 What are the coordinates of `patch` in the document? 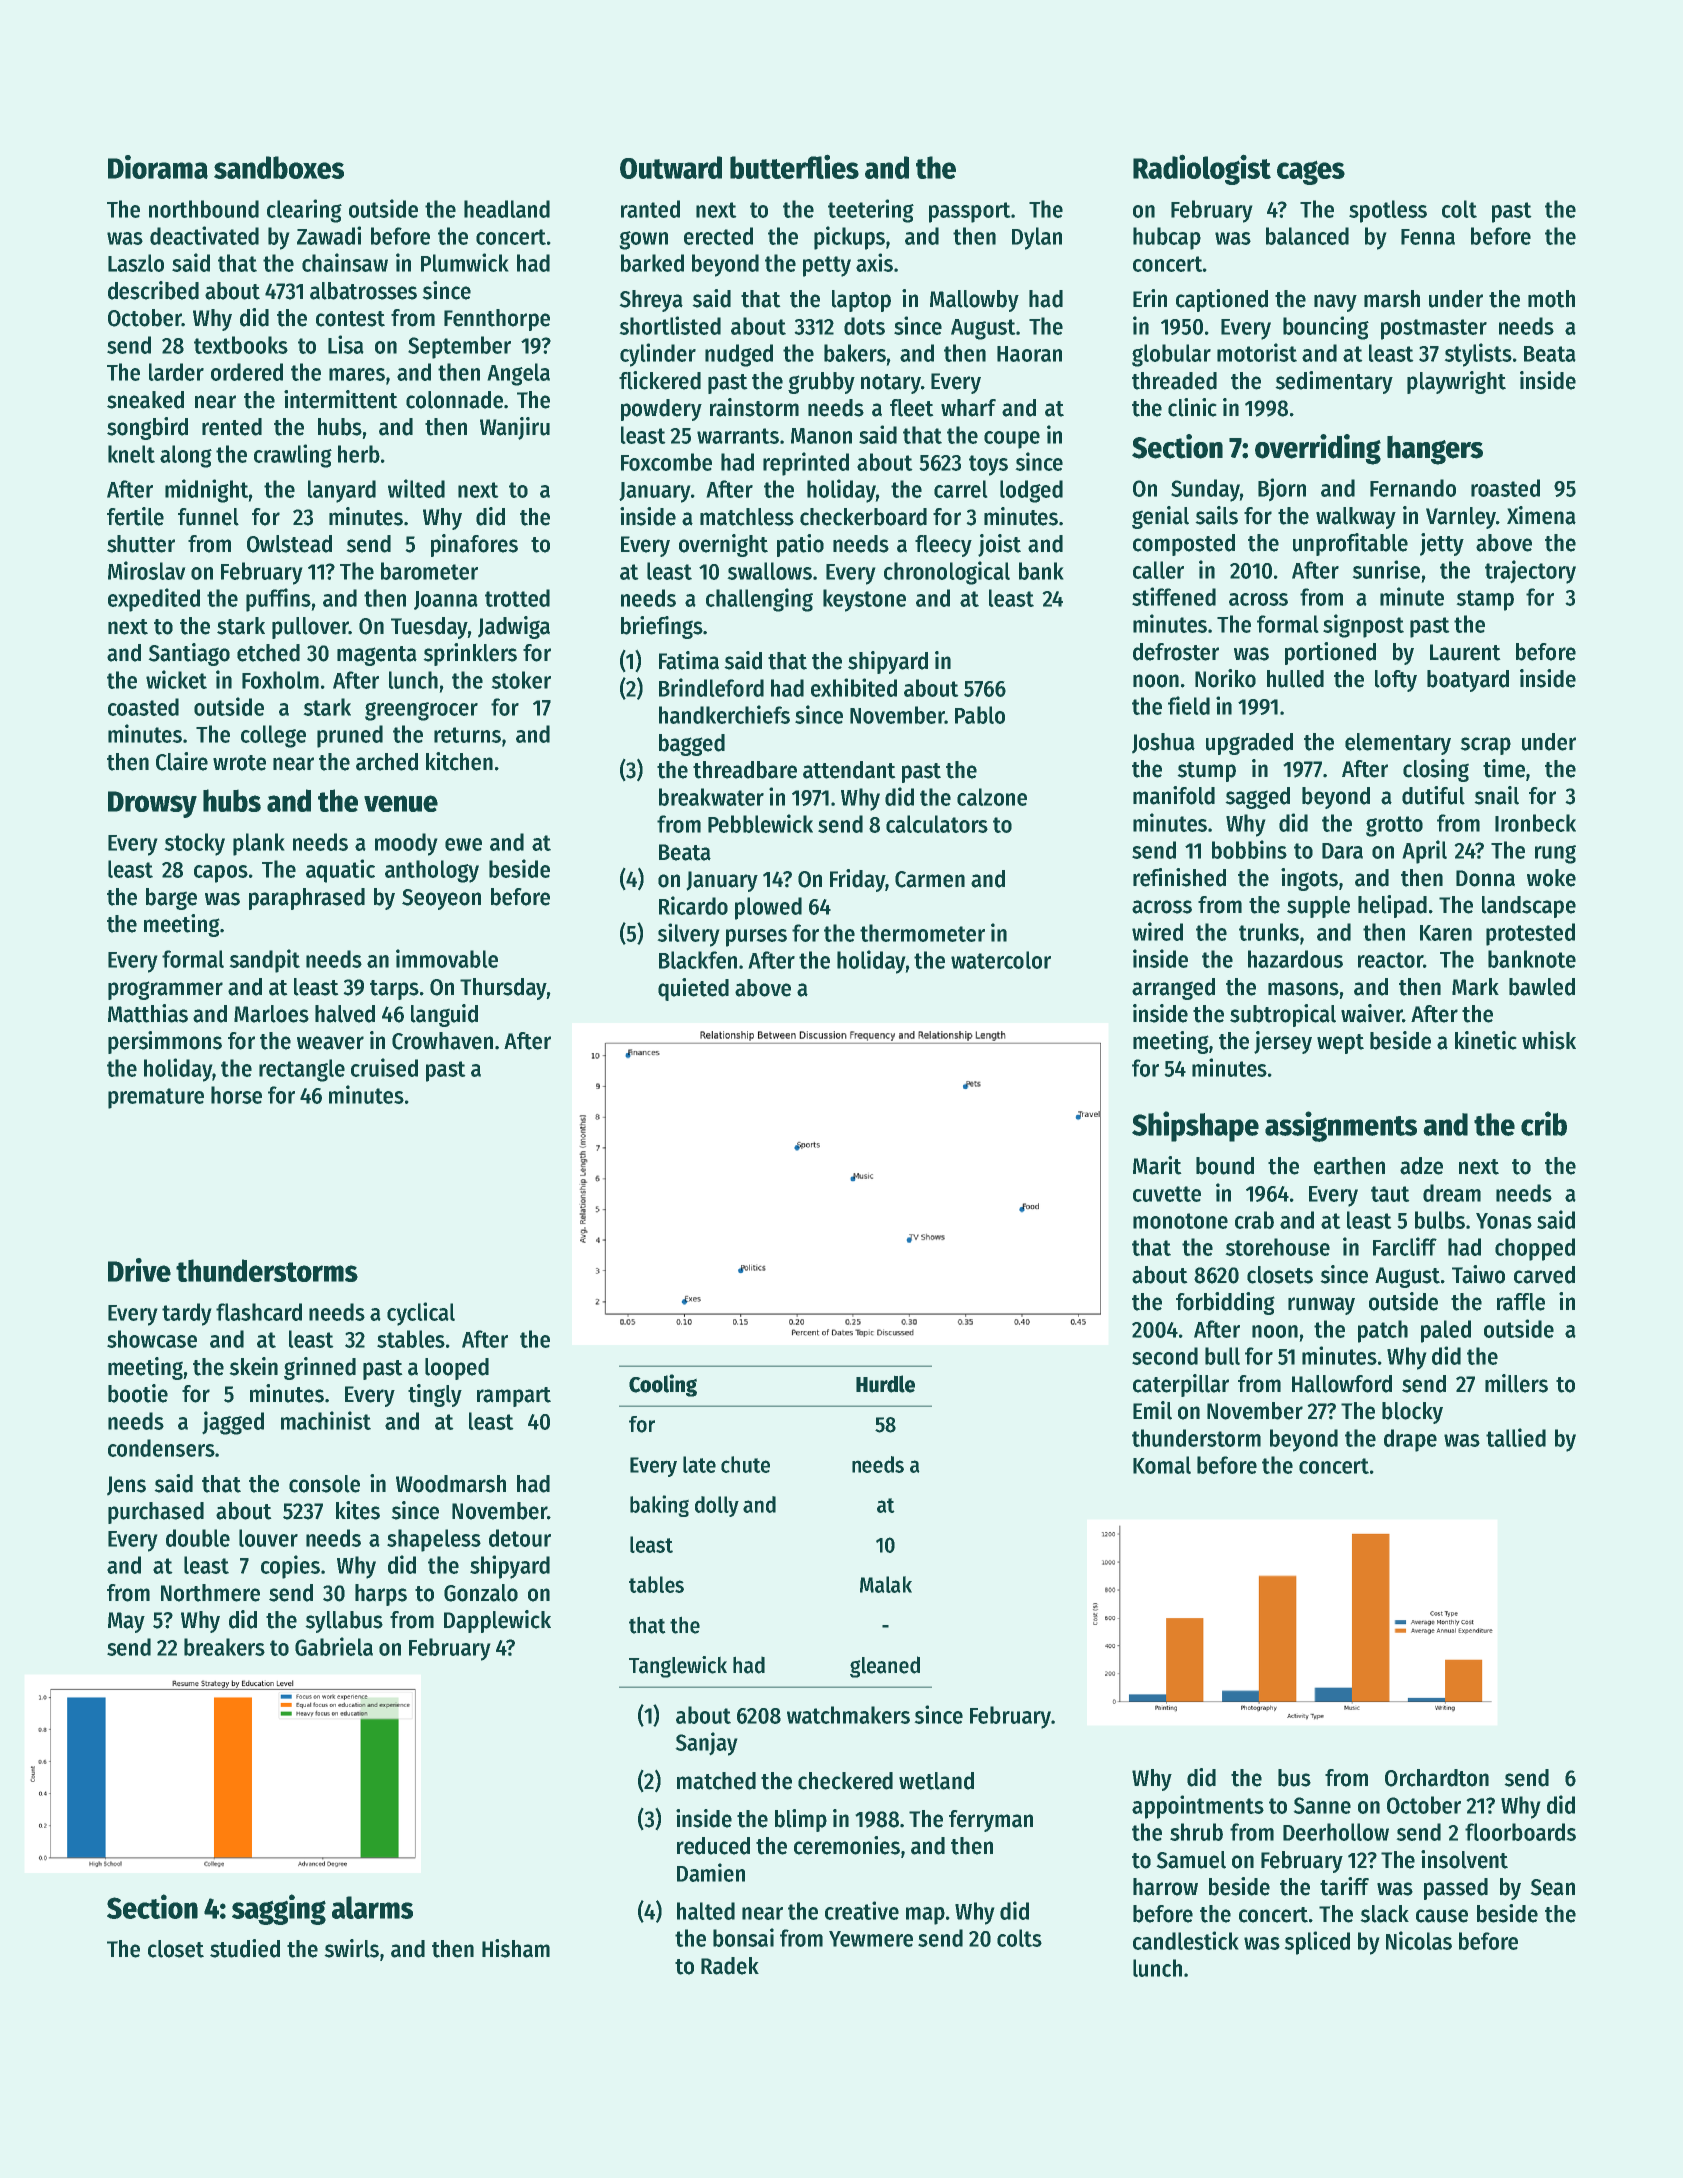 It's located at (1383, 1331).
